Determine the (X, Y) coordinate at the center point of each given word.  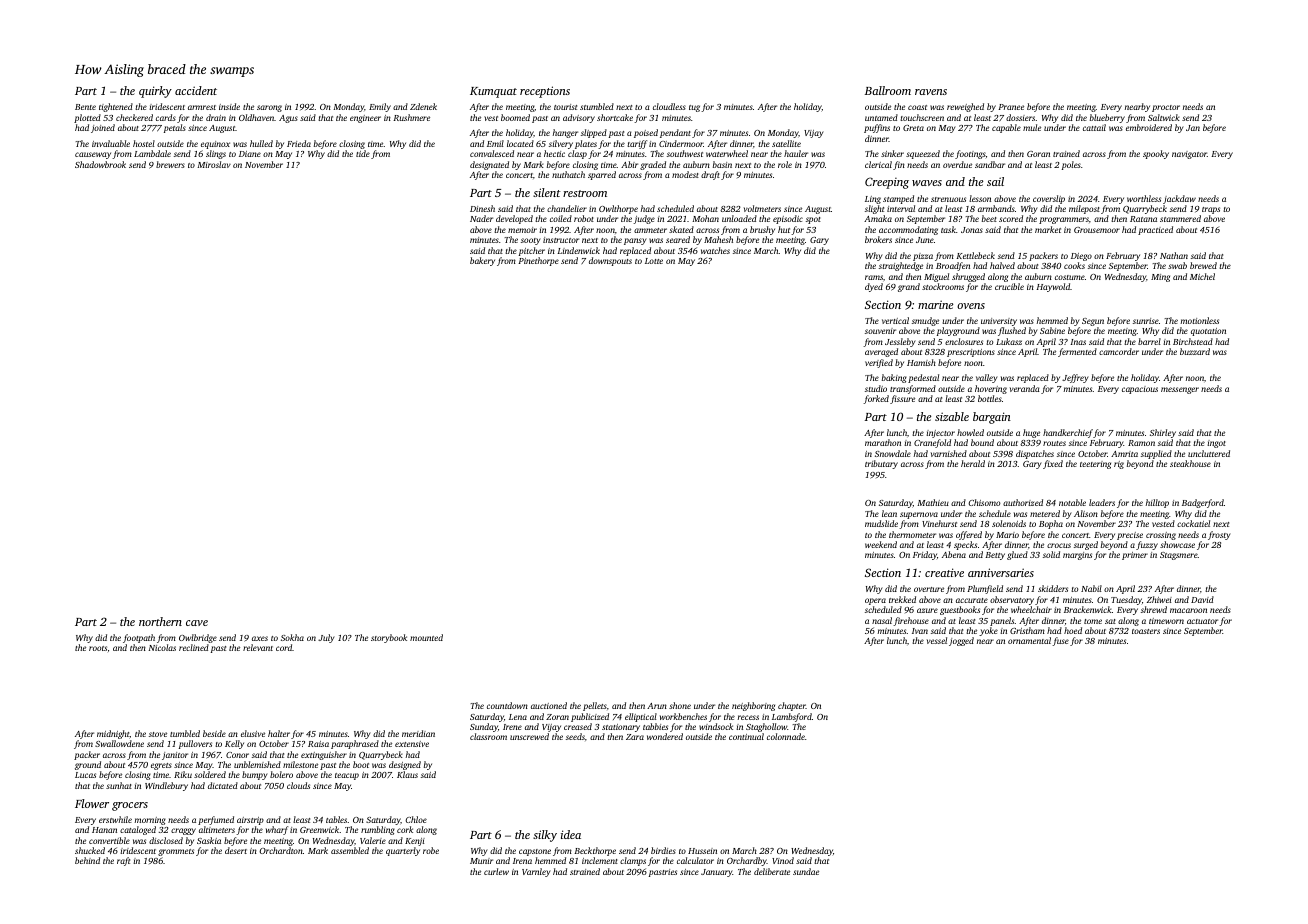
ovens (971, 306)
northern (160, 621)
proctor (1166, 108)
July (326, 638)
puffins (877, 128)
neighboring (753, 706)
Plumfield (985, 589)
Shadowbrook (100, 164)
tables (336, 819)
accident (196, 90)
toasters (1146, 631)
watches (715, 250)
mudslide (881, 523)
